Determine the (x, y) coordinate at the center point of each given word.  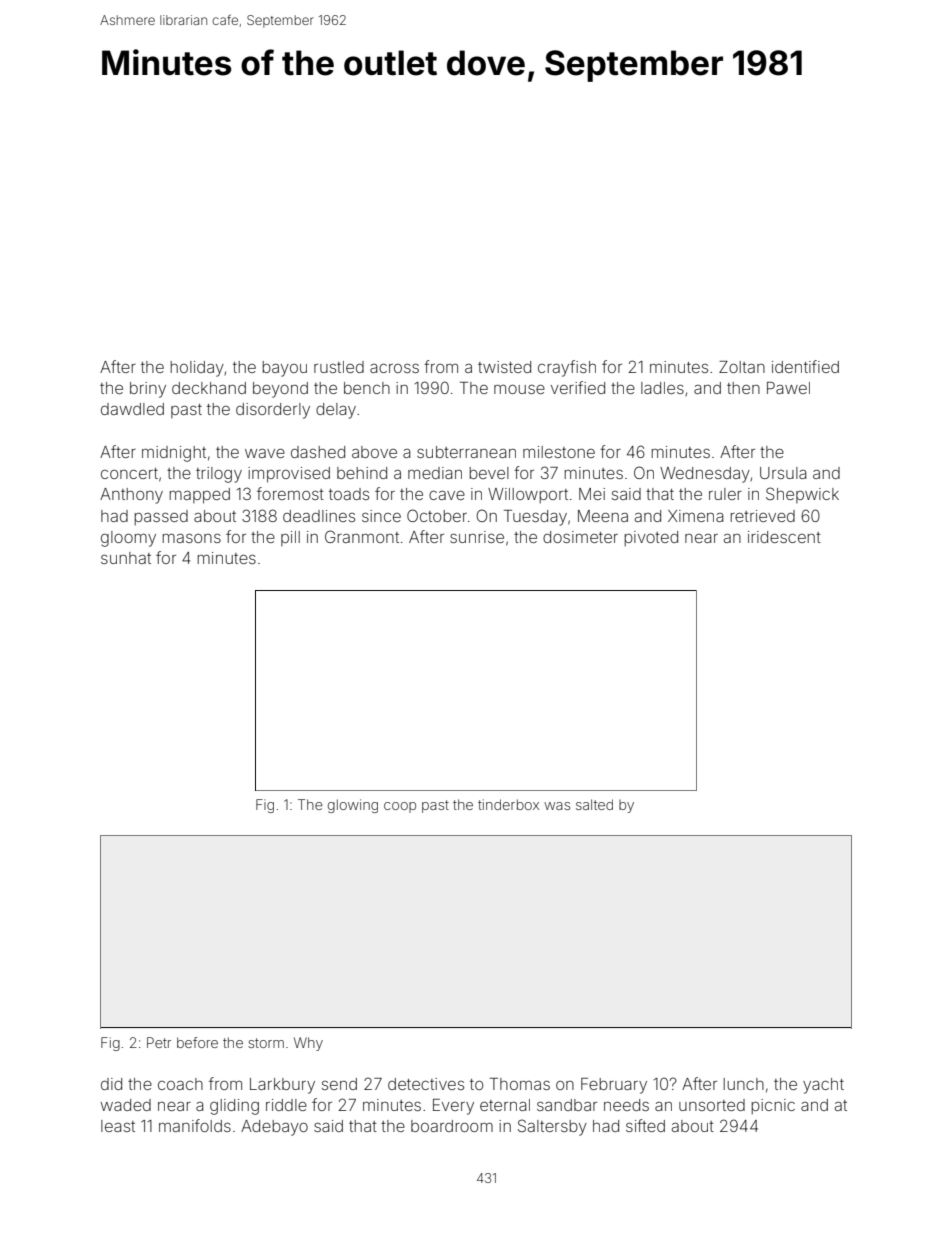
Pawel (788, 388)
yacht (823, 1086)
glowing (353, 806)
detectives (426, 1084)
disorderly (273, 411)
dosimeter (580, 537)
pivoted (651, 538)
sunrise (477, 537)
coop (400, 807)
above (374, 452)
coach (180, 1084)
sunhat (126, 558)
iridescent (784, 537)
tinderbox (508, 804)
